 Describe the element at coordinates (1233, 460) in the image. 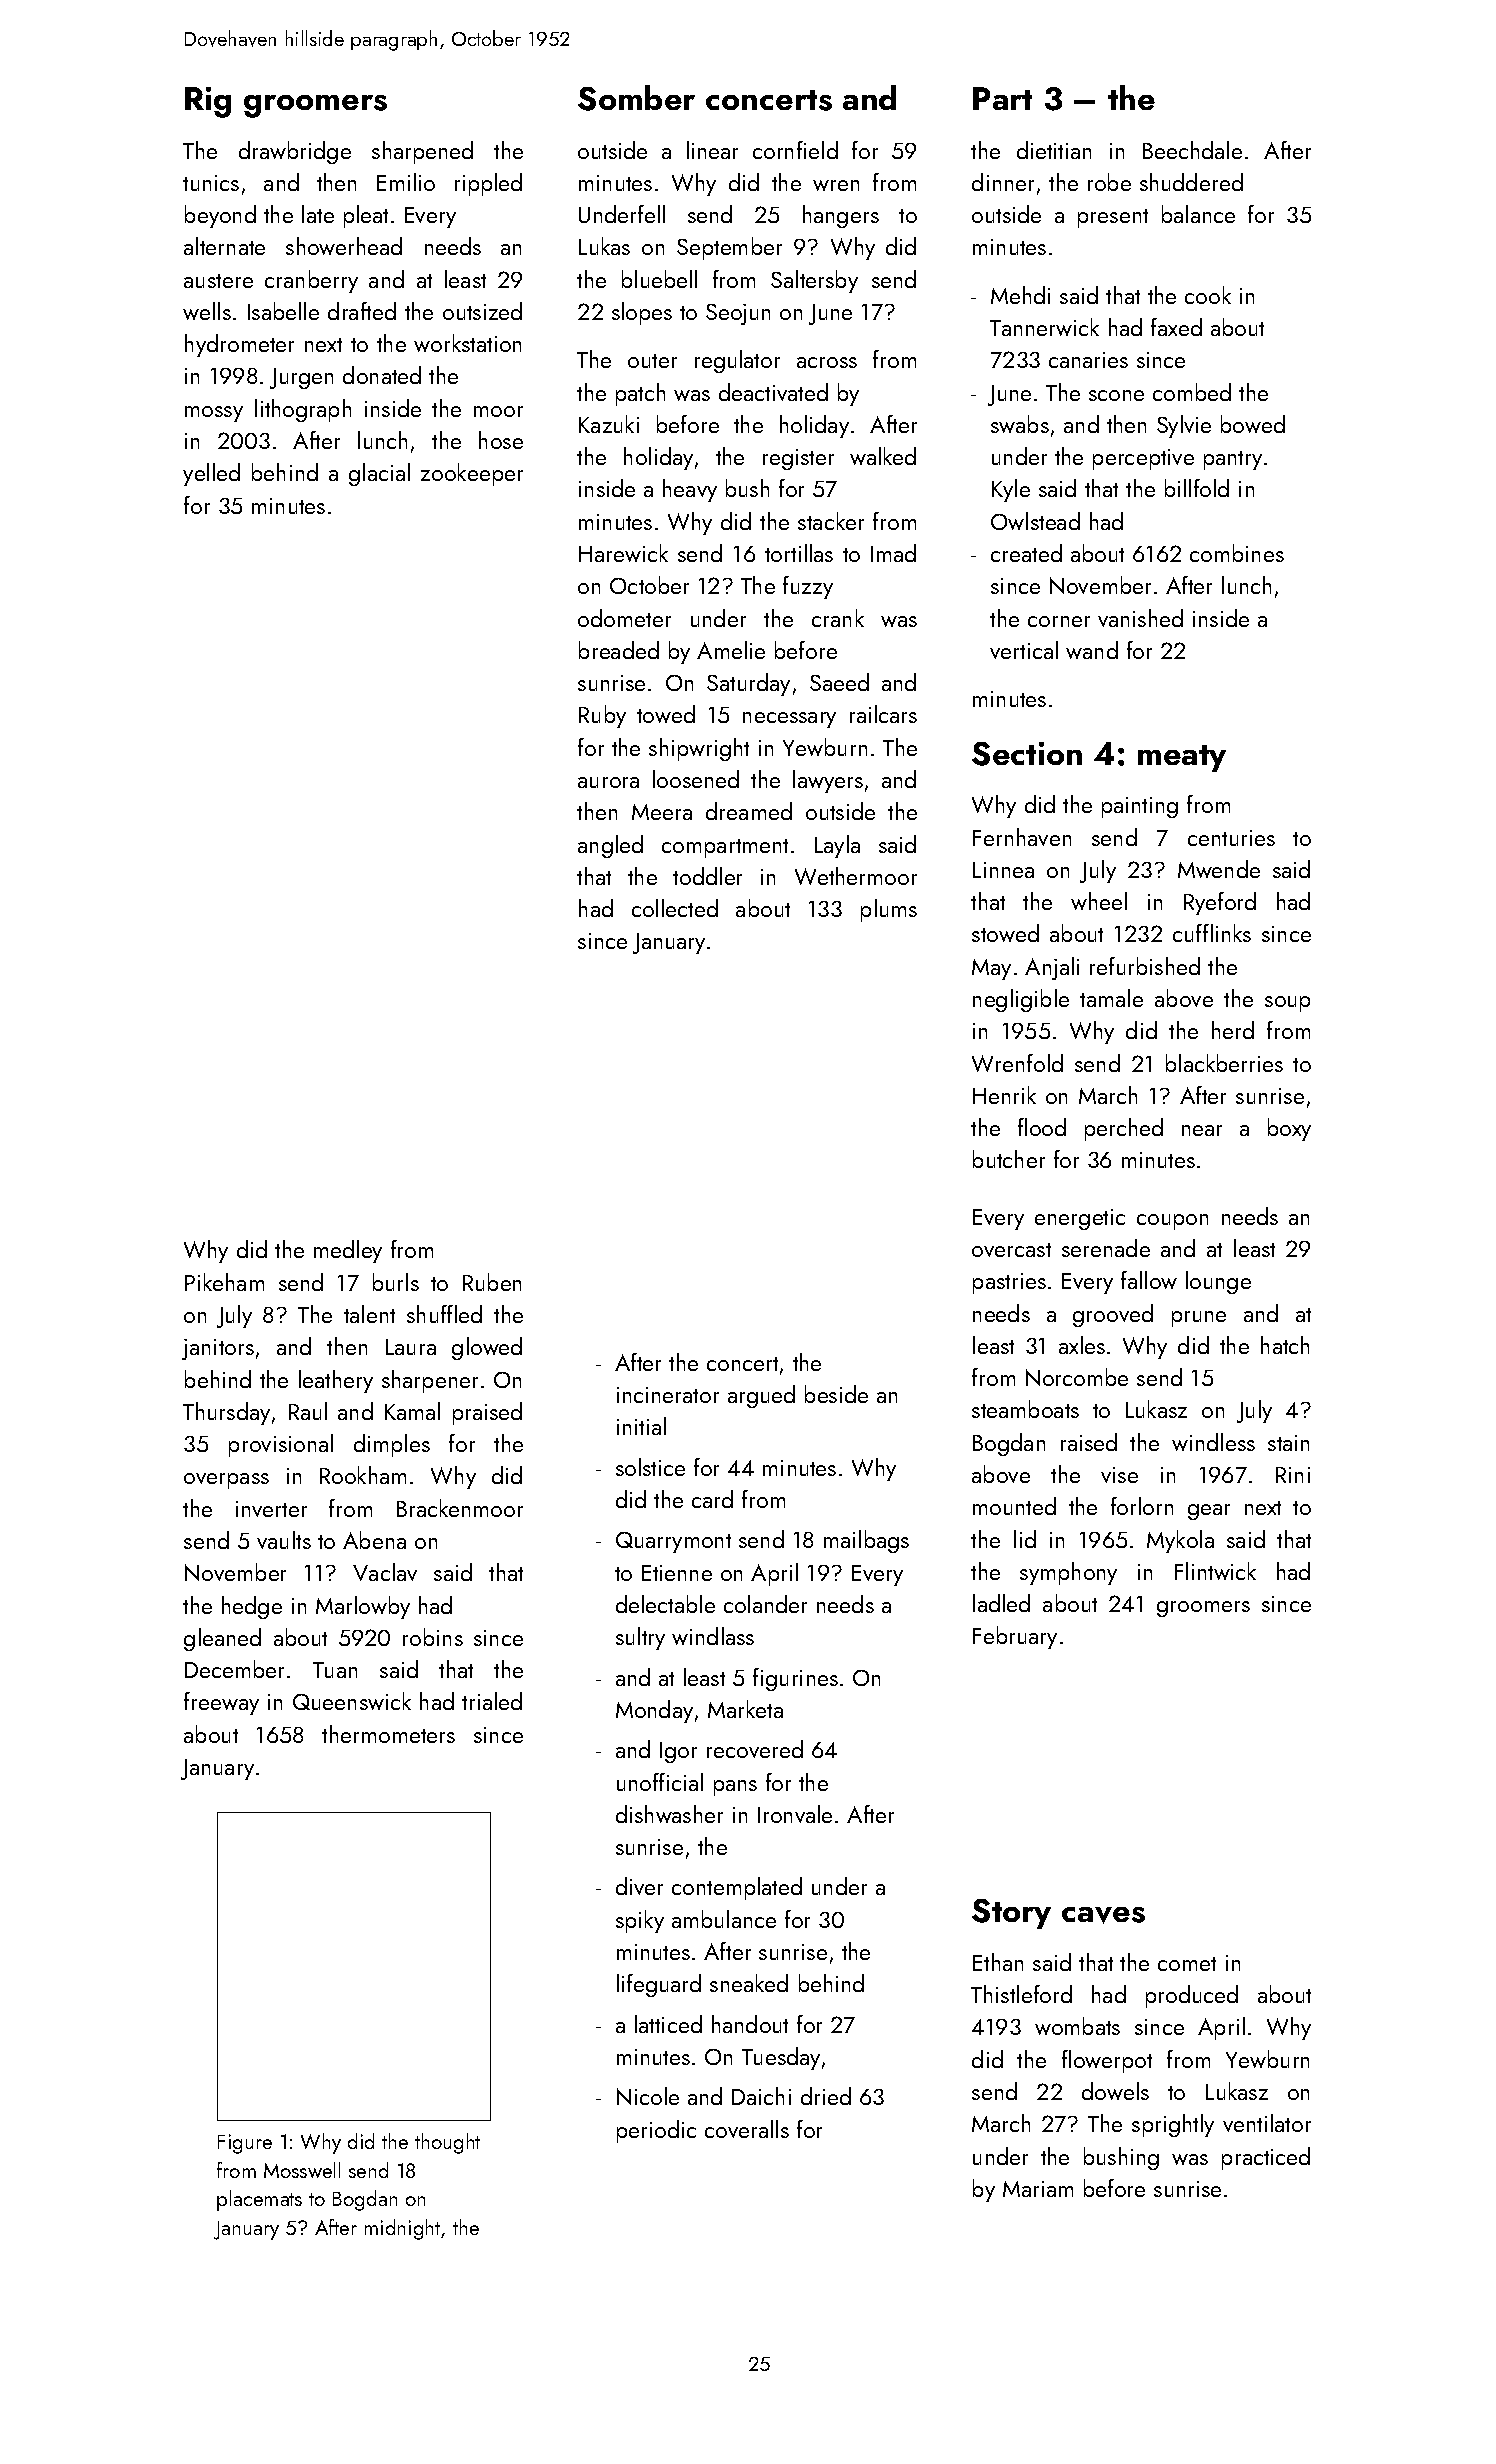

I see `pantry` at that location.
